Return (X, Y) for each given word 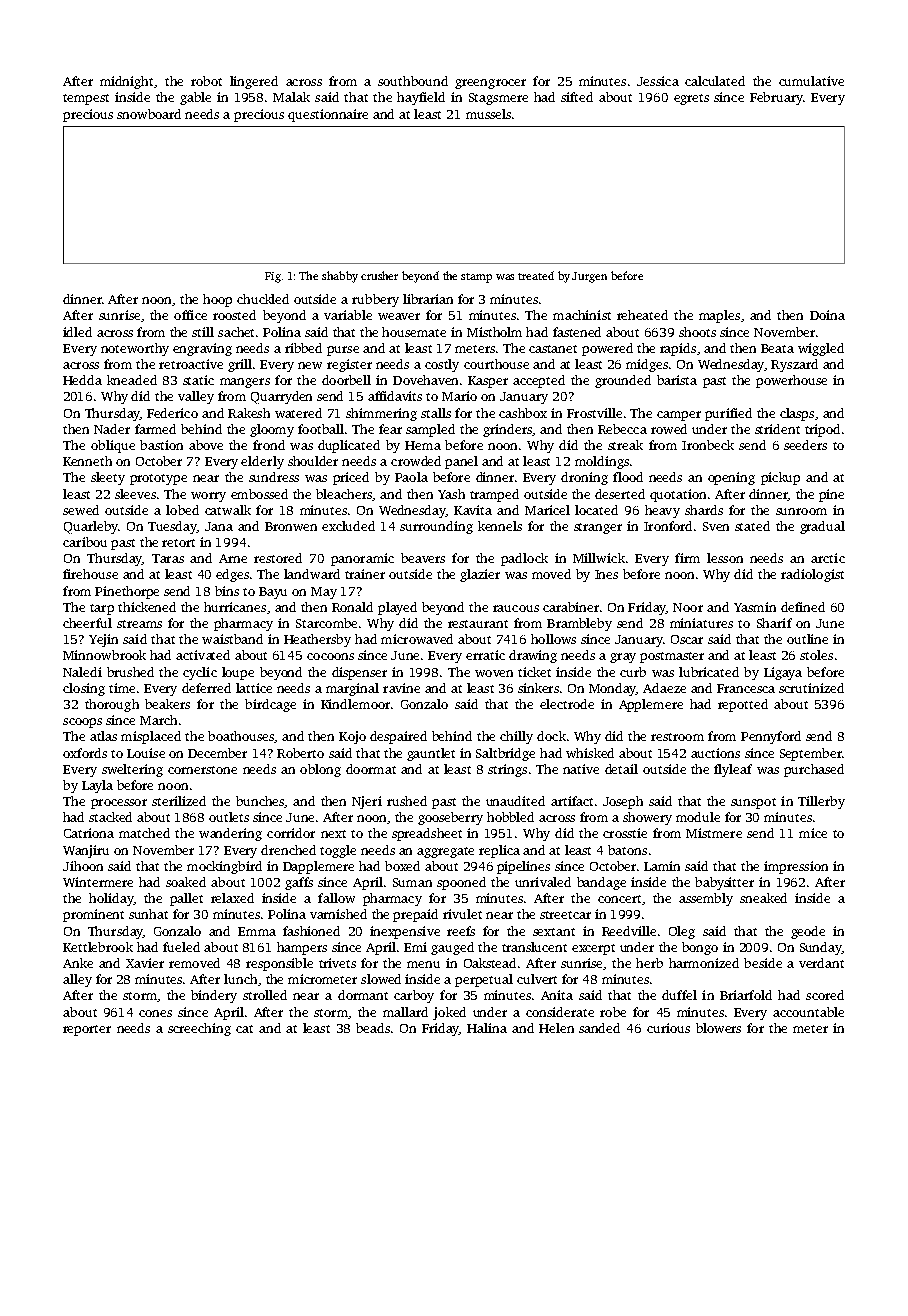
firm (687, 558)
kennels (500, 526)
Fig (273, 277)
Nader (112, 429)
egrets (691, 99)
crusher (379, 275)
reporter (87, 1030)
